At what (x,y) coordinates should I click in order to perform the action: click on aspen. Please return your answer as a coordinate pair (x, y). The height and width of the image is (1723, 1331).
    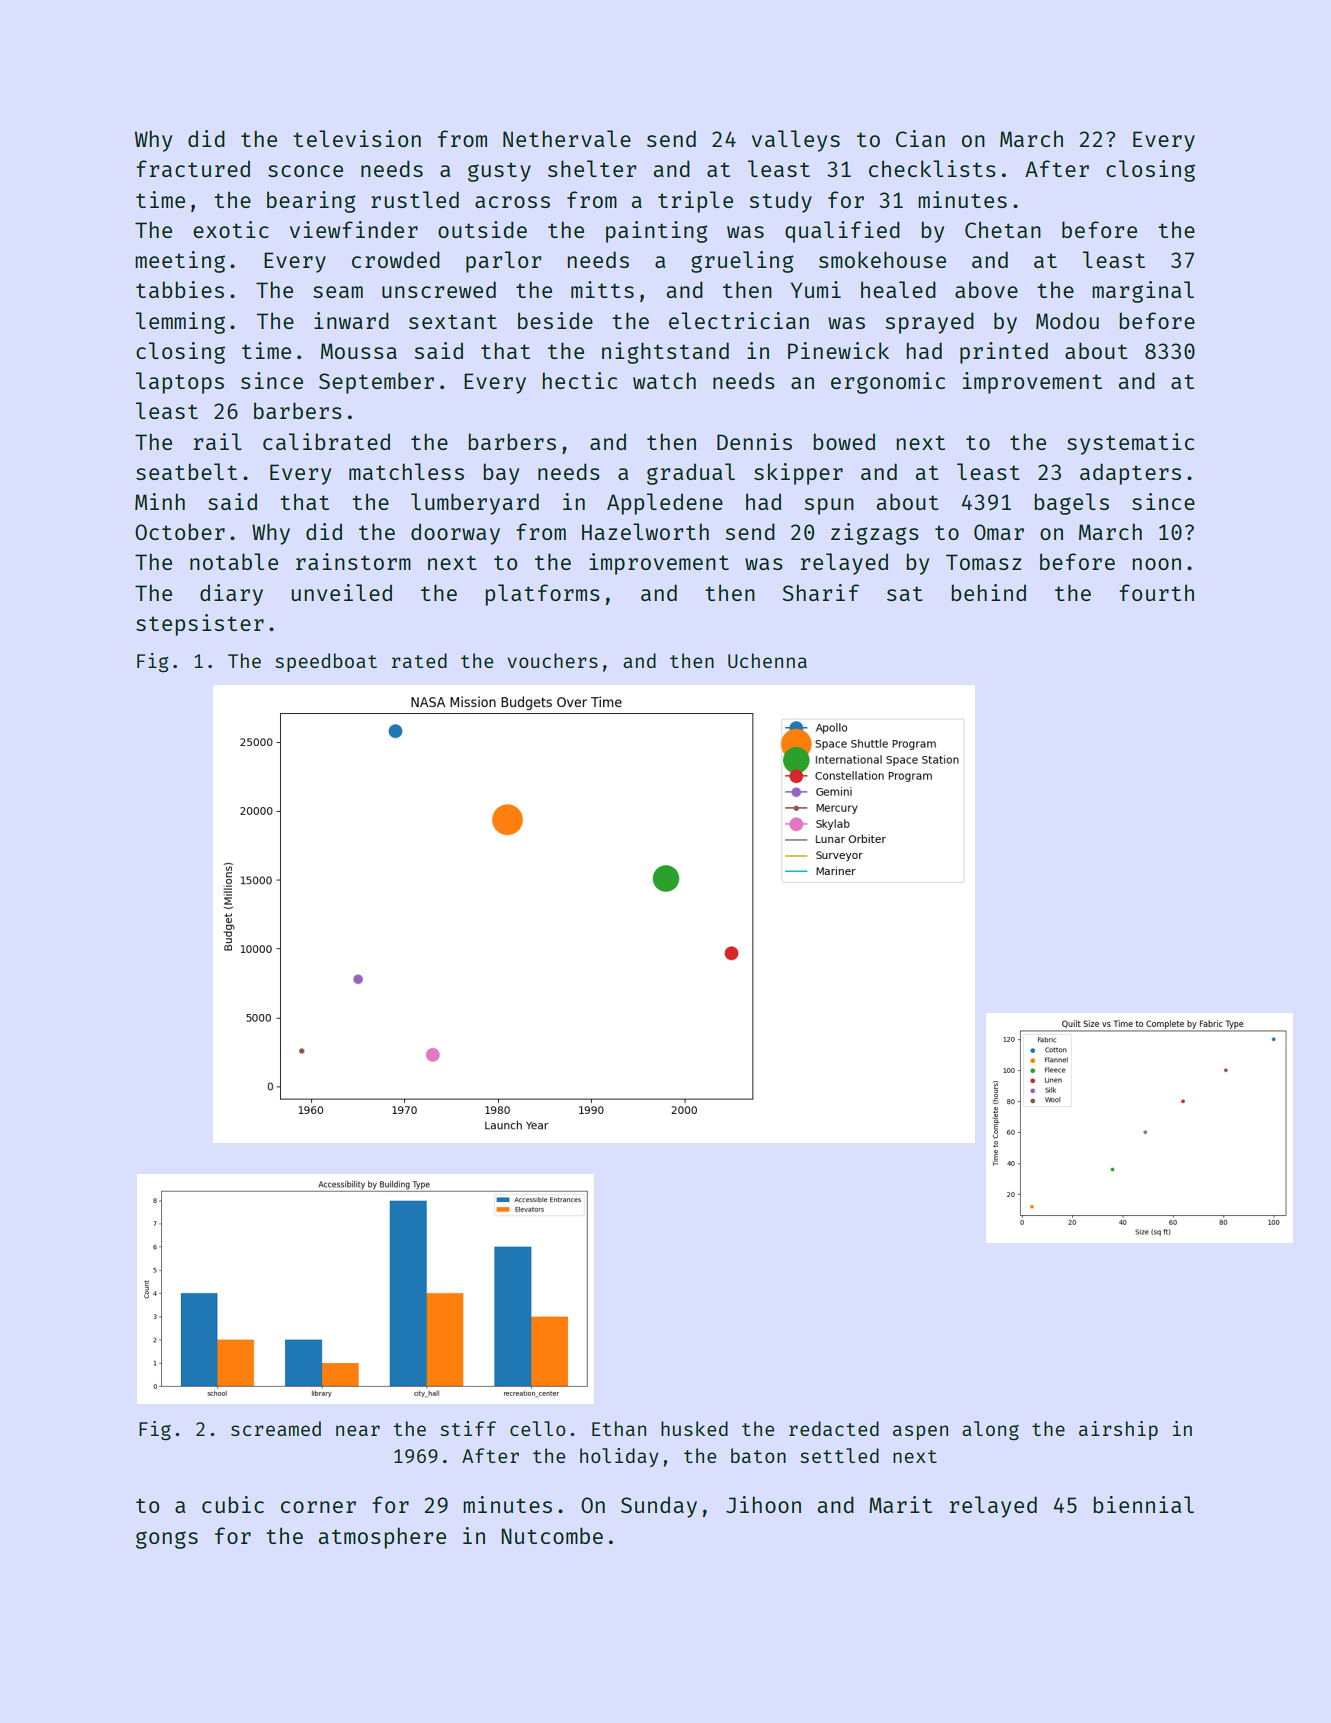
    Looking at the image, I should click on (920, 1432).
